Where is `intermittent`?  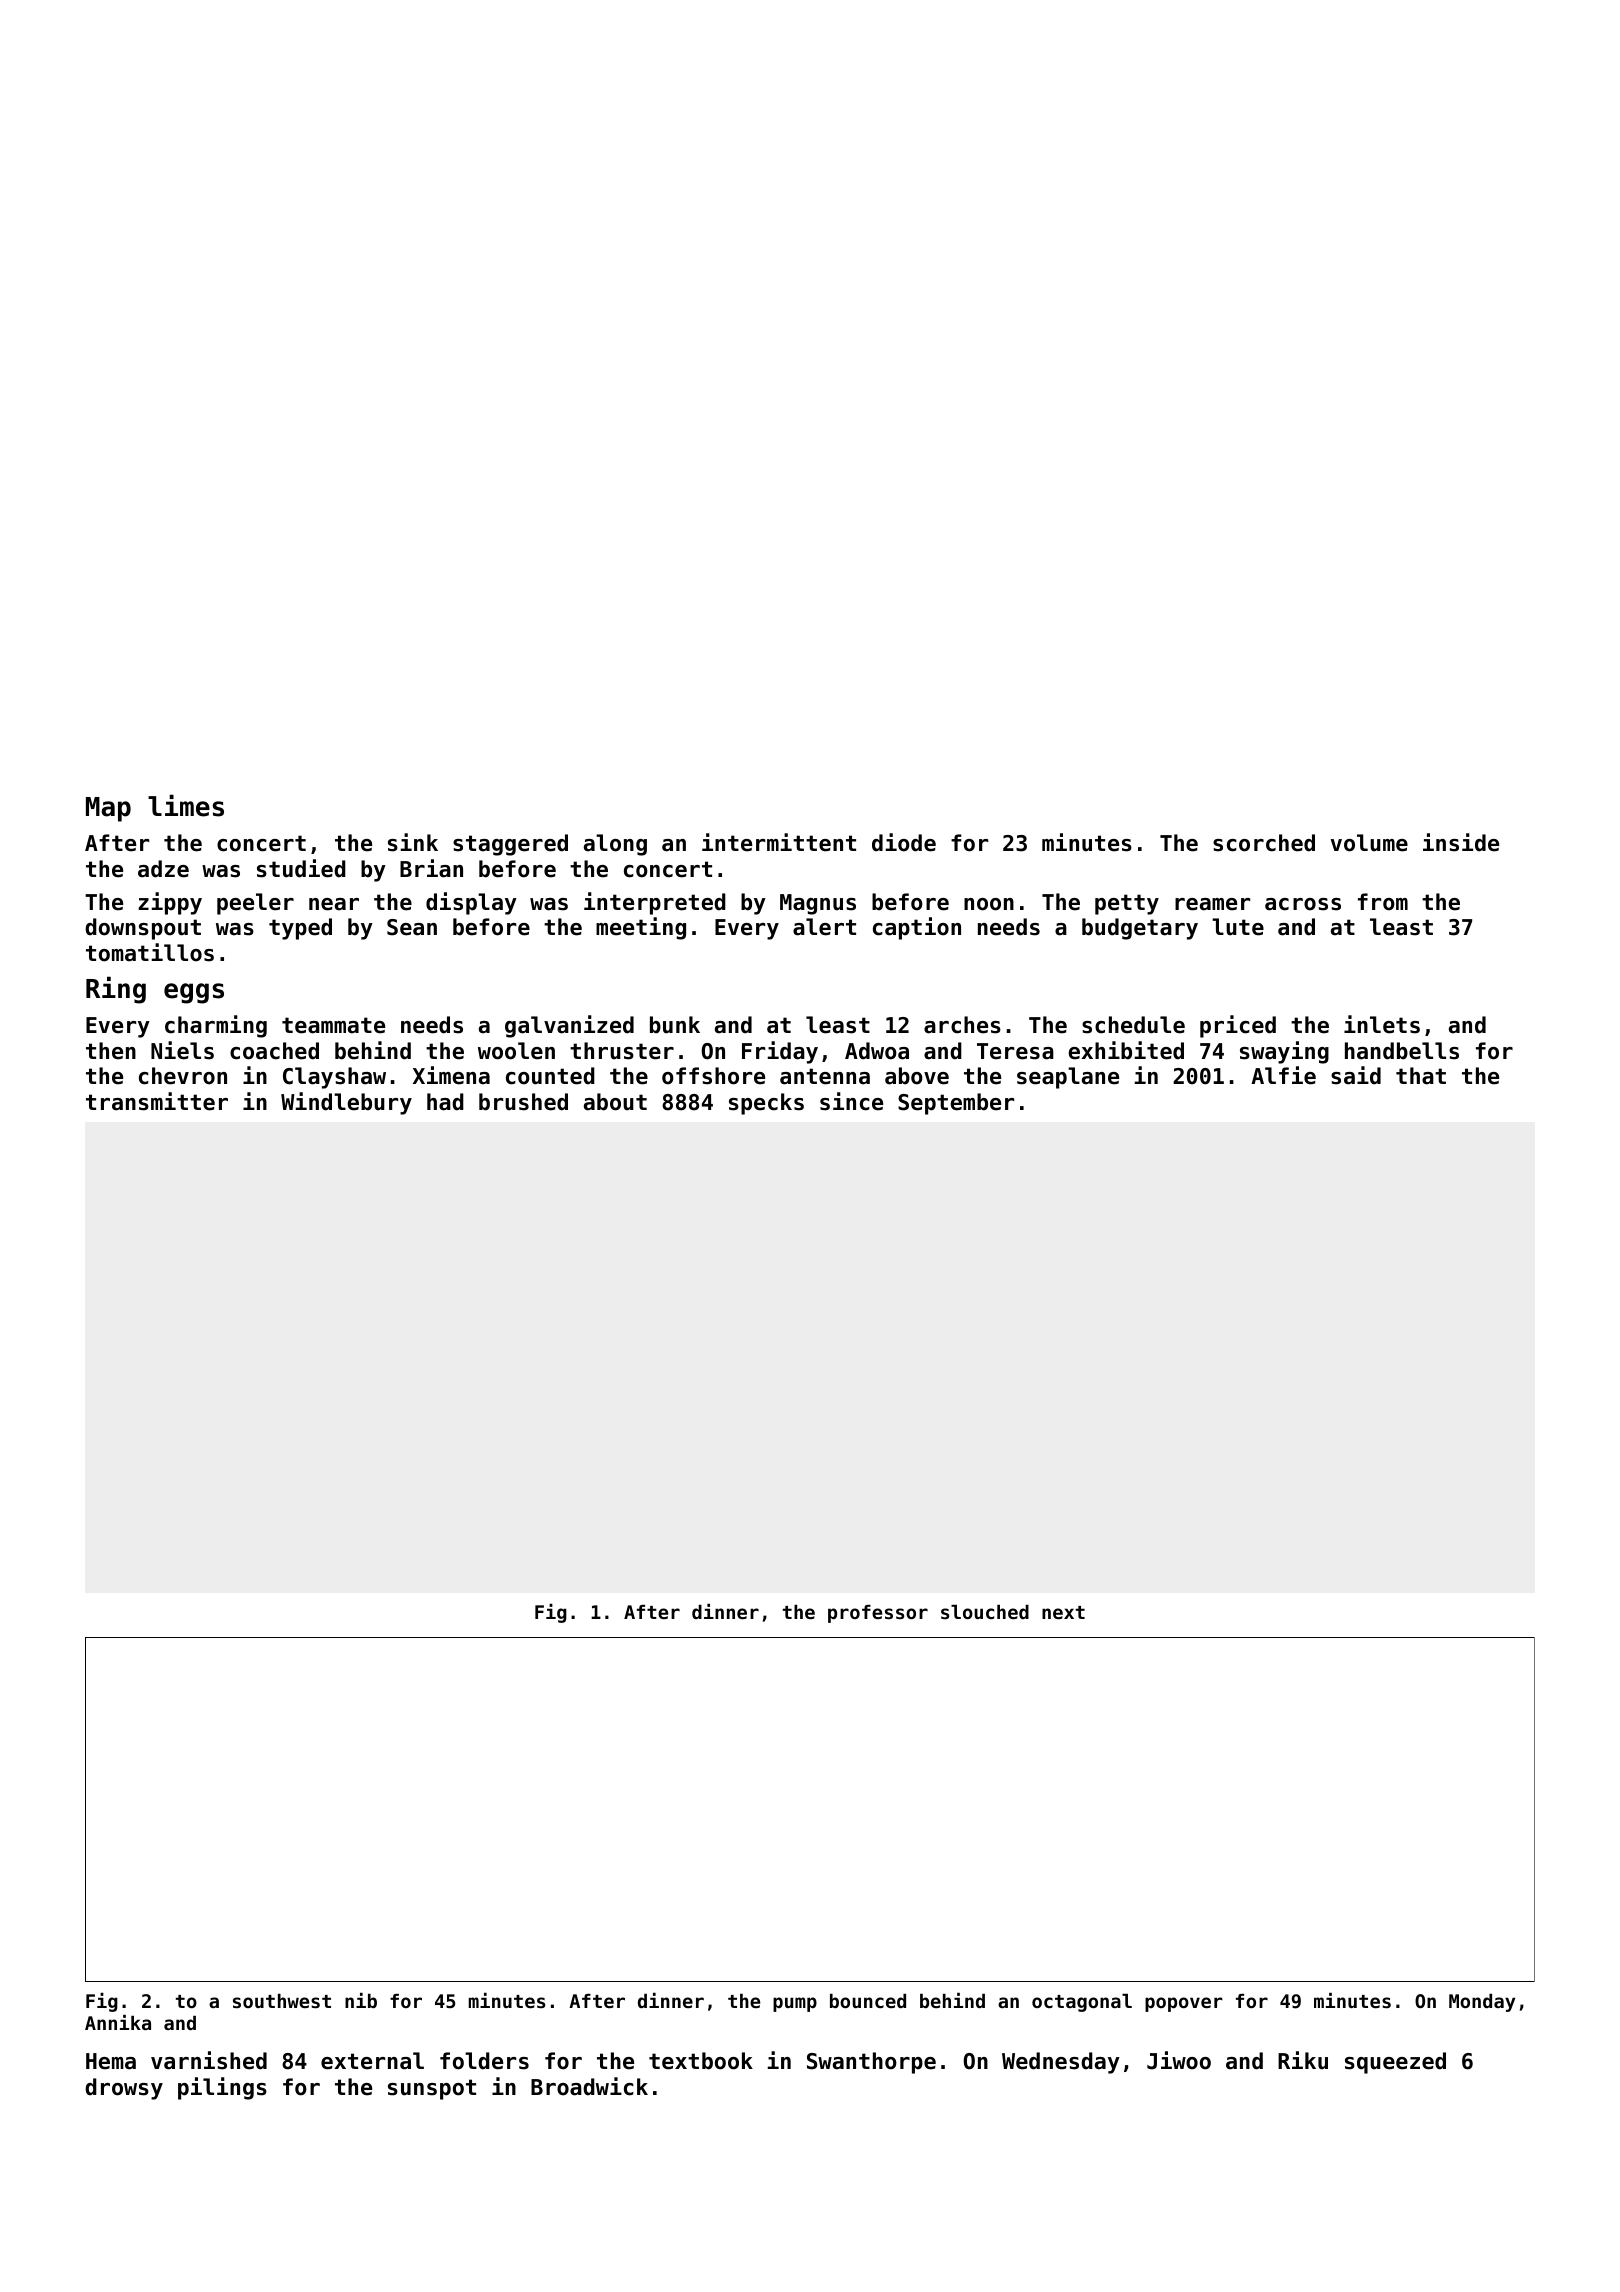
intermittent is located at coordinates (779, 842).
